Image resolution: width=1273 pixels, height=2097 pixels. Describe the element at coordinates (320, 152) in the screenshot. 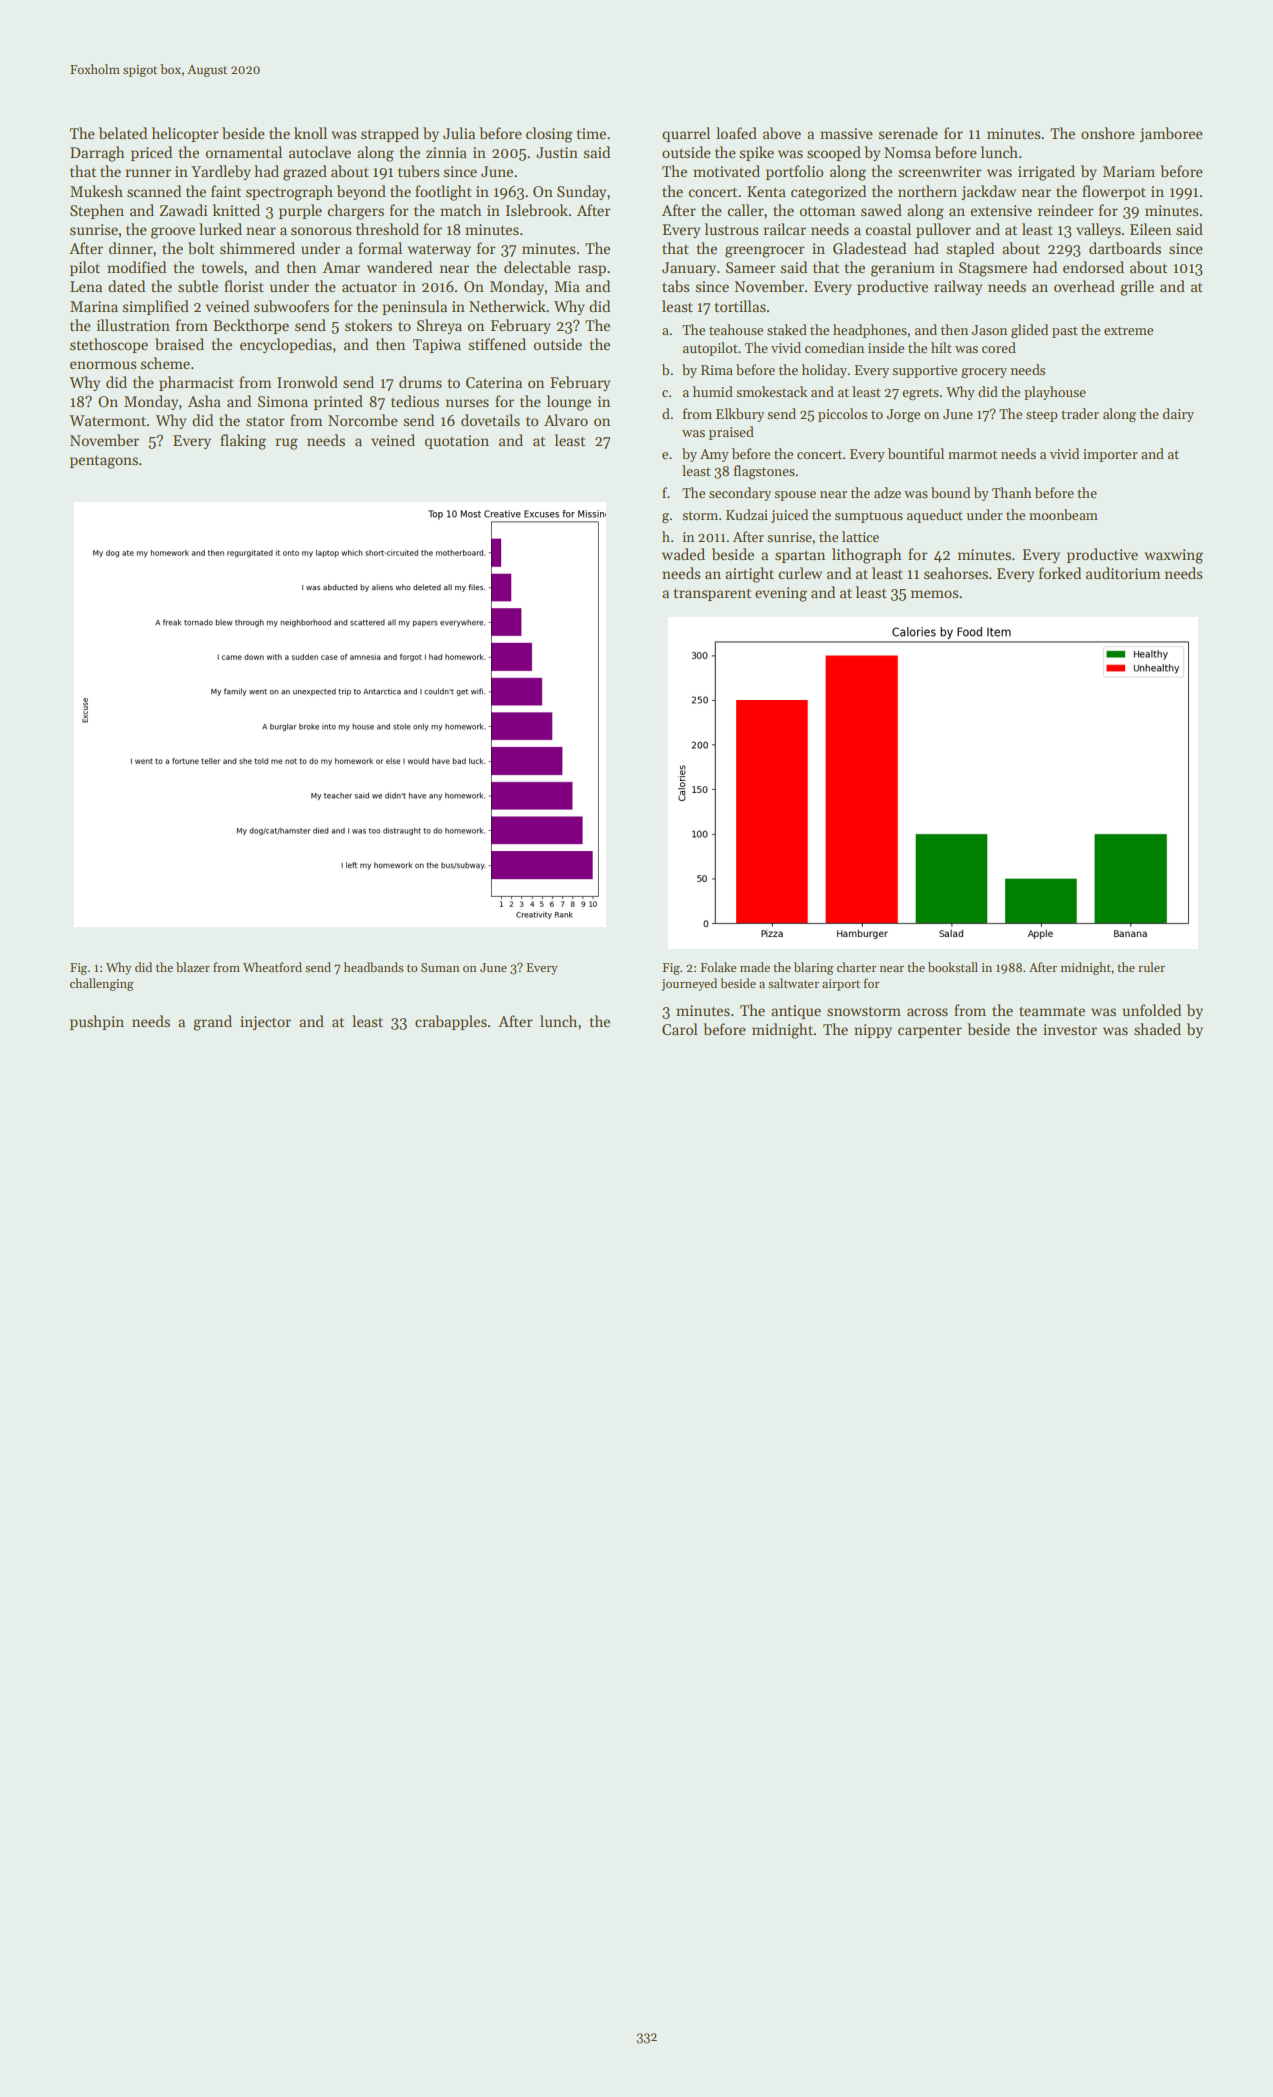

I see `autoclave` at that location.
